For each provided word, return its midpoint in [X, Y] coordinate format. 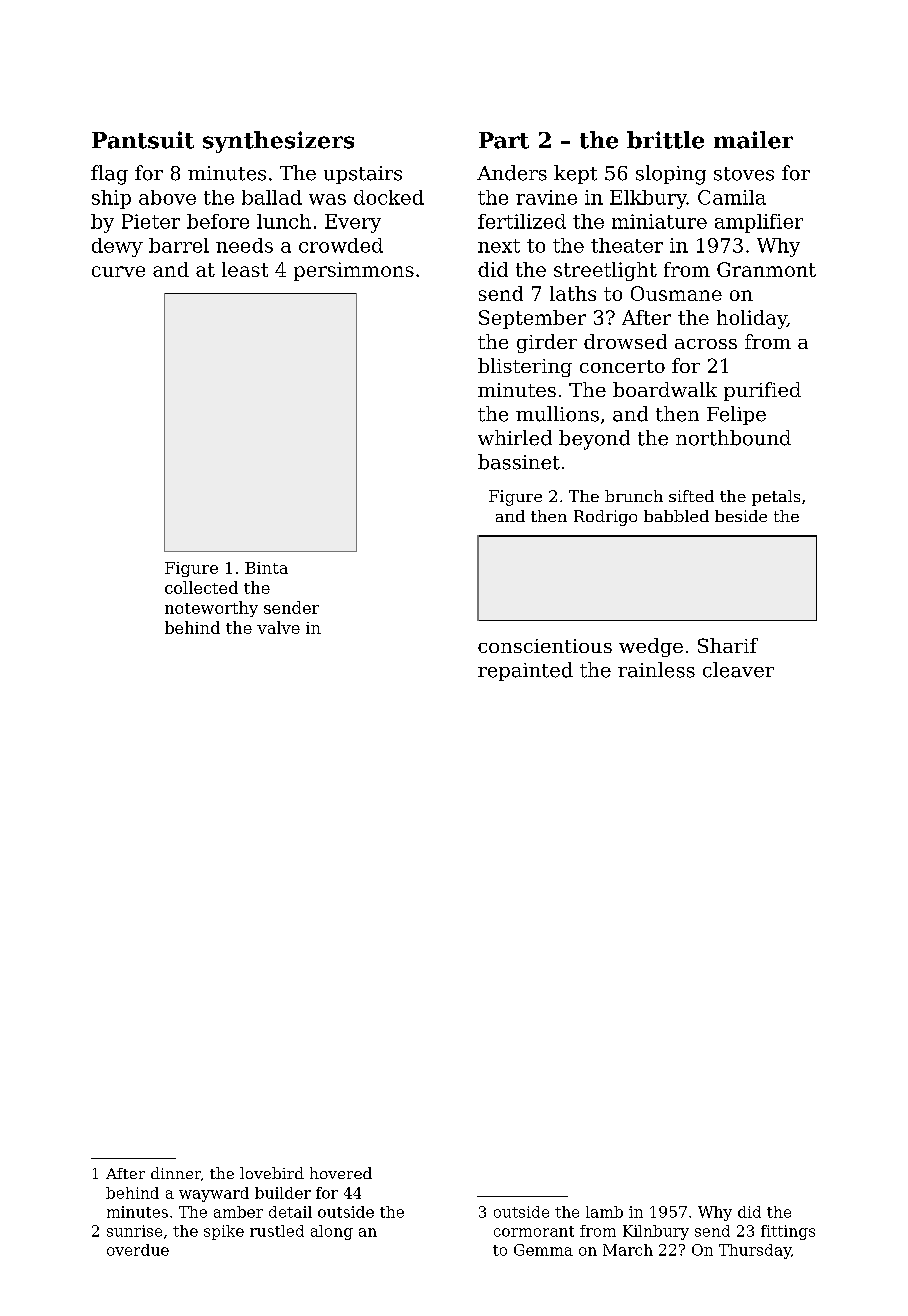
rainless [656, 670]
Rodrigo [605, 518]
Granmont [766, 269]
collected [201, 587]
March [628, 1250]
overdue [138, 1250]
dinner [176, 1173]
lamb [604, 1212]
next [499, 246]
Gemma [543, 1250]
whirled [515, 438]
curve [118, 271]
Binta [266, 568]
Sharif [728, 645]
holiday [752, 319]
